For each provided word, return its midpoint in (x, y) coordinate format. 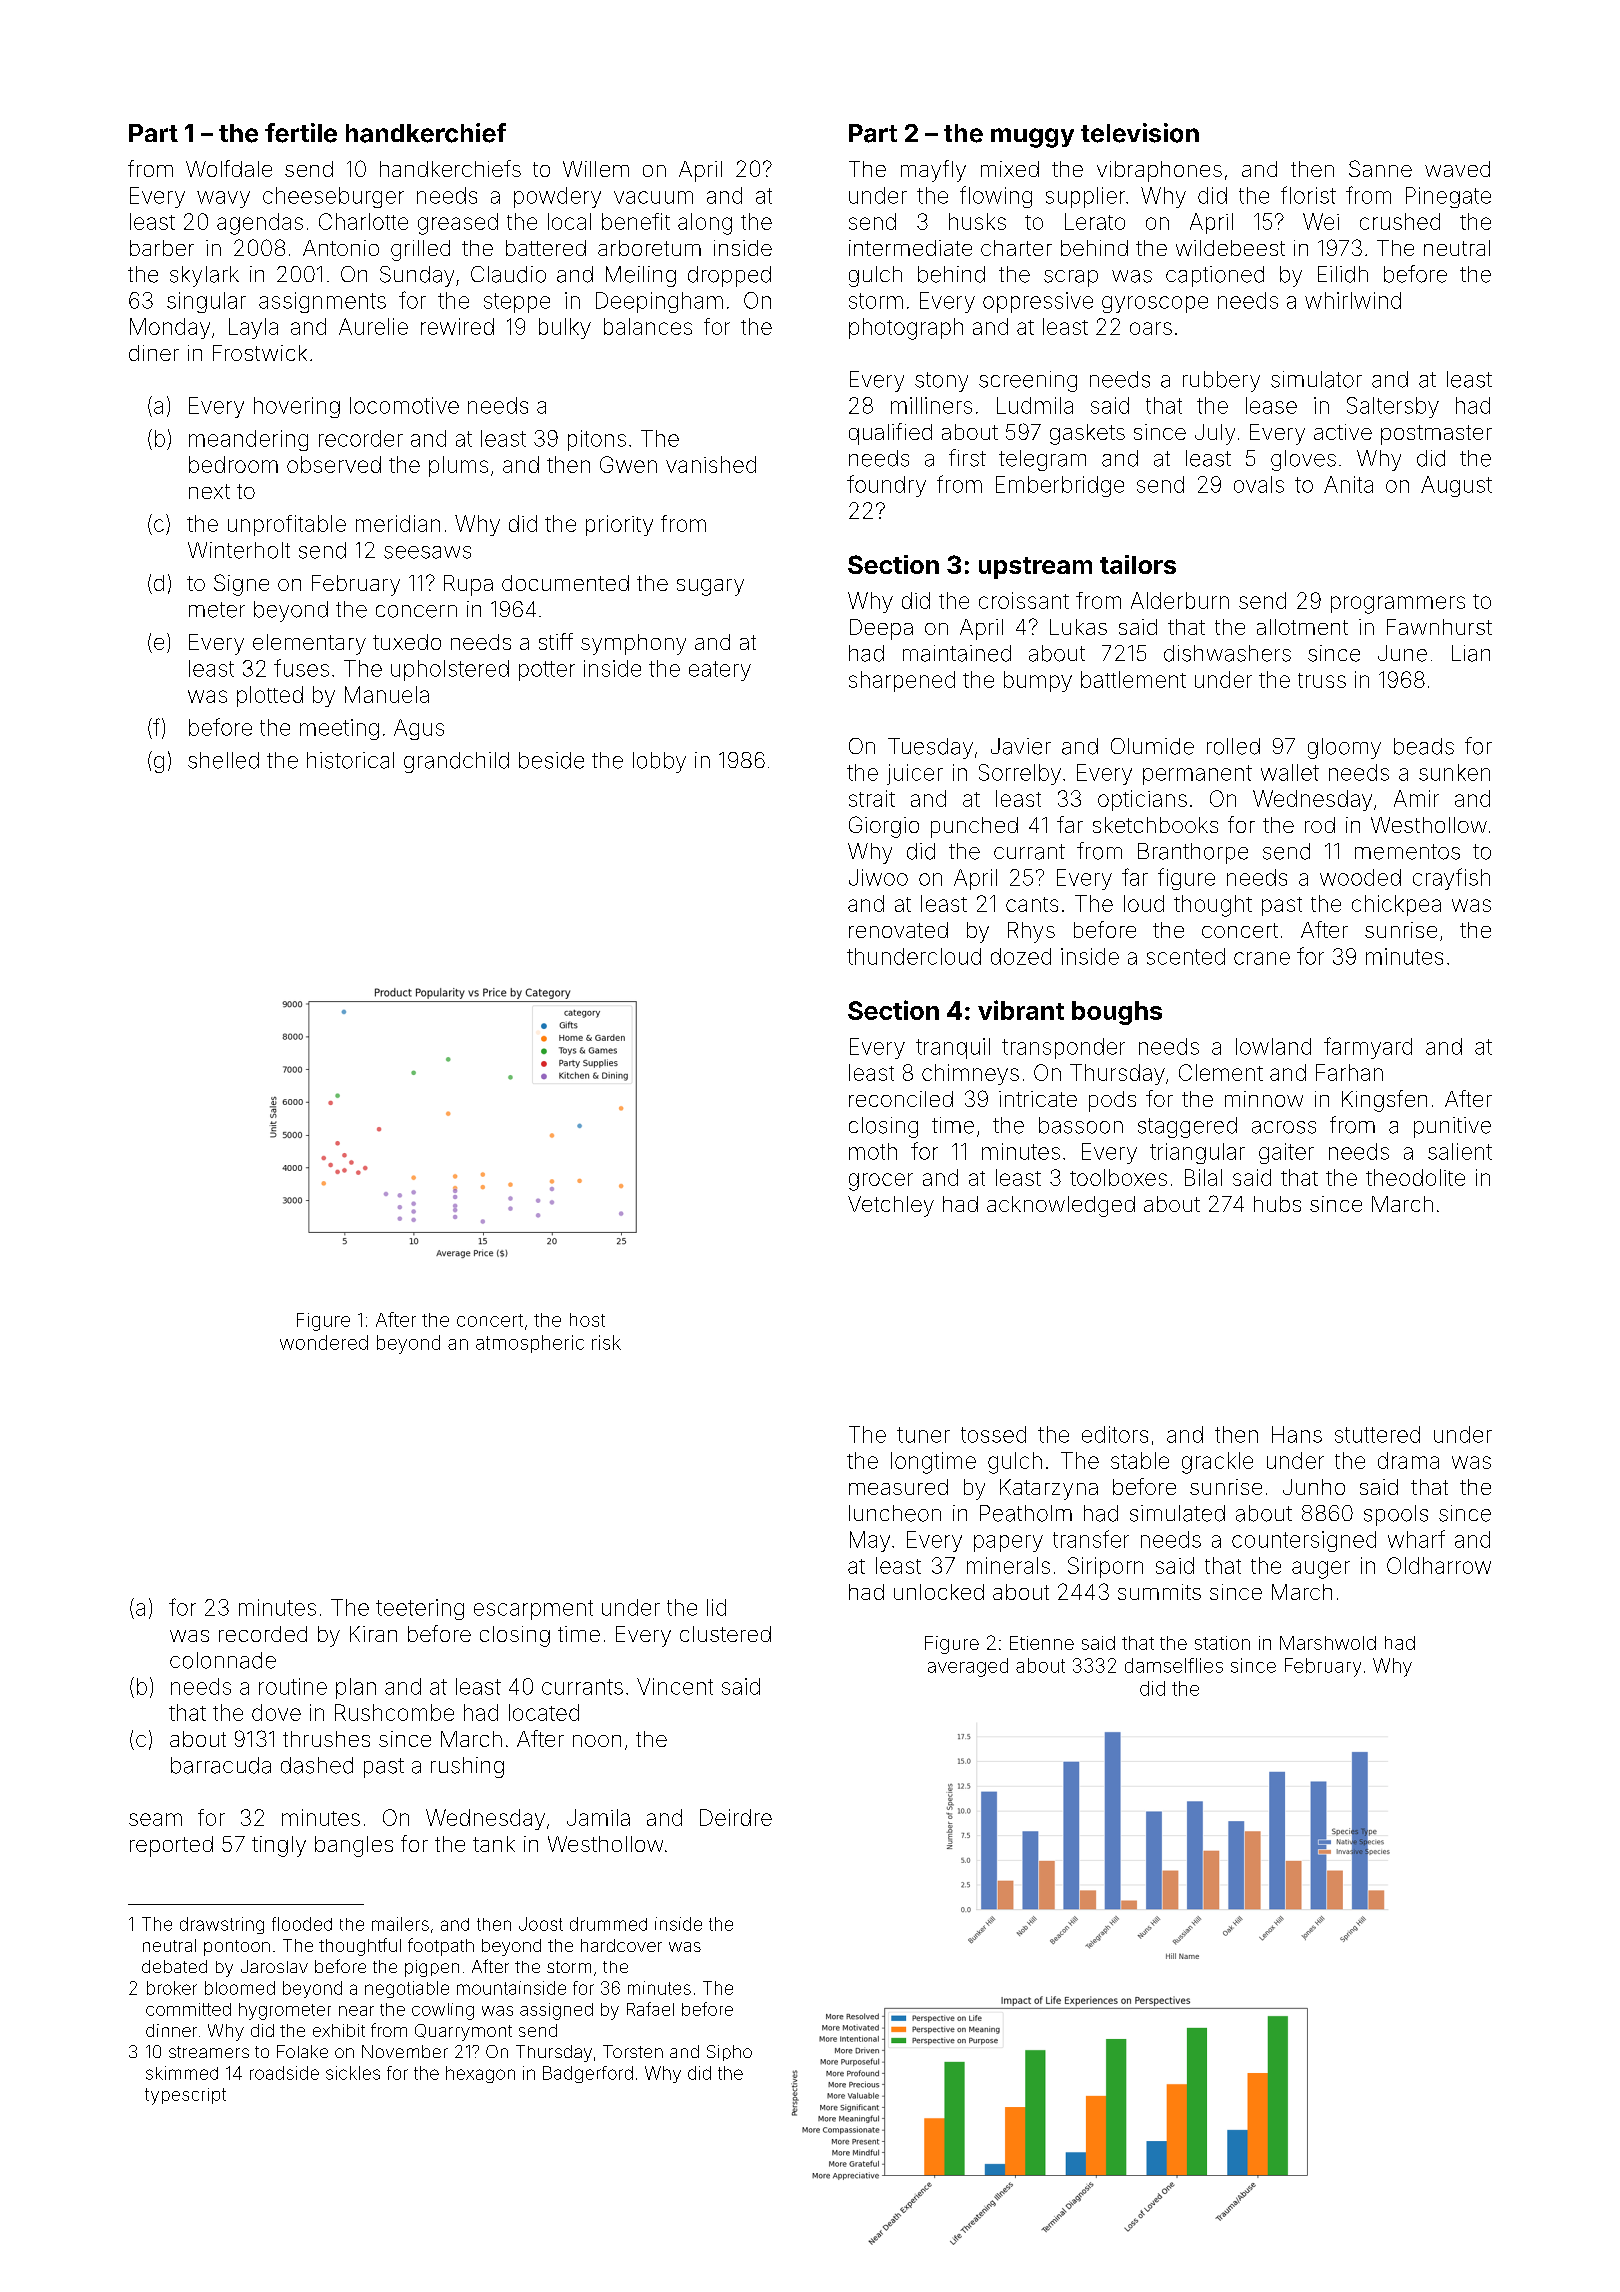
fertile (301, 133)
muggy (1032, 138)
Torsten (633, 2051)
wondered (324, 1342)
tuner (923, 1435)
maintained (957, 653)
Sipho (729, 2053)
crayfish (1451, 879)
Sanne (1380, 168)
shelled (223, 760)
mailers (400, 1924)
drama (1408, 1460)
